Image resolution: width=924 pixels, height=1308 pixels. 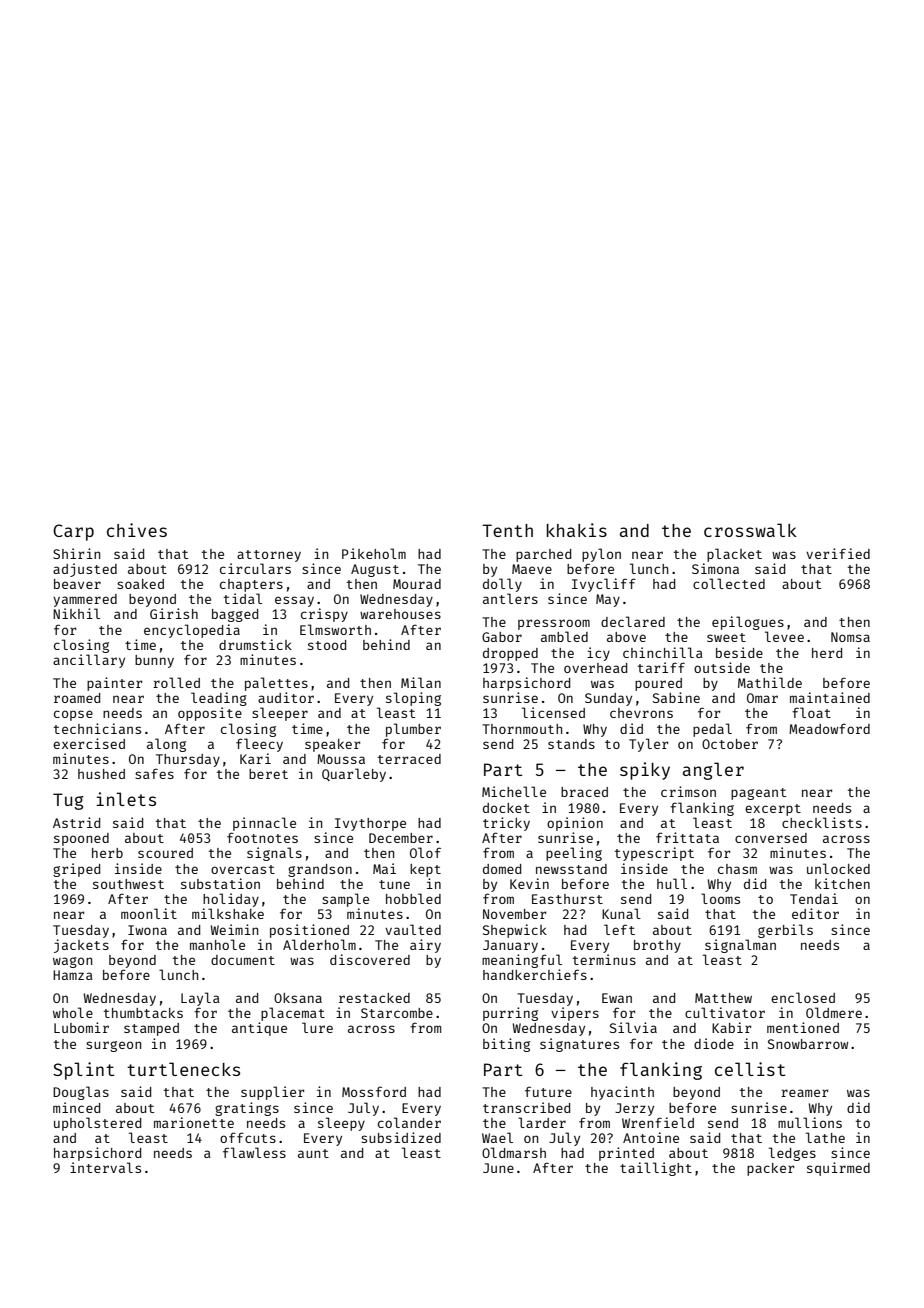 What do you see at coordinates (81, 839) in the screenshot?
I see `spooned` at bounding box center [81, 839].
